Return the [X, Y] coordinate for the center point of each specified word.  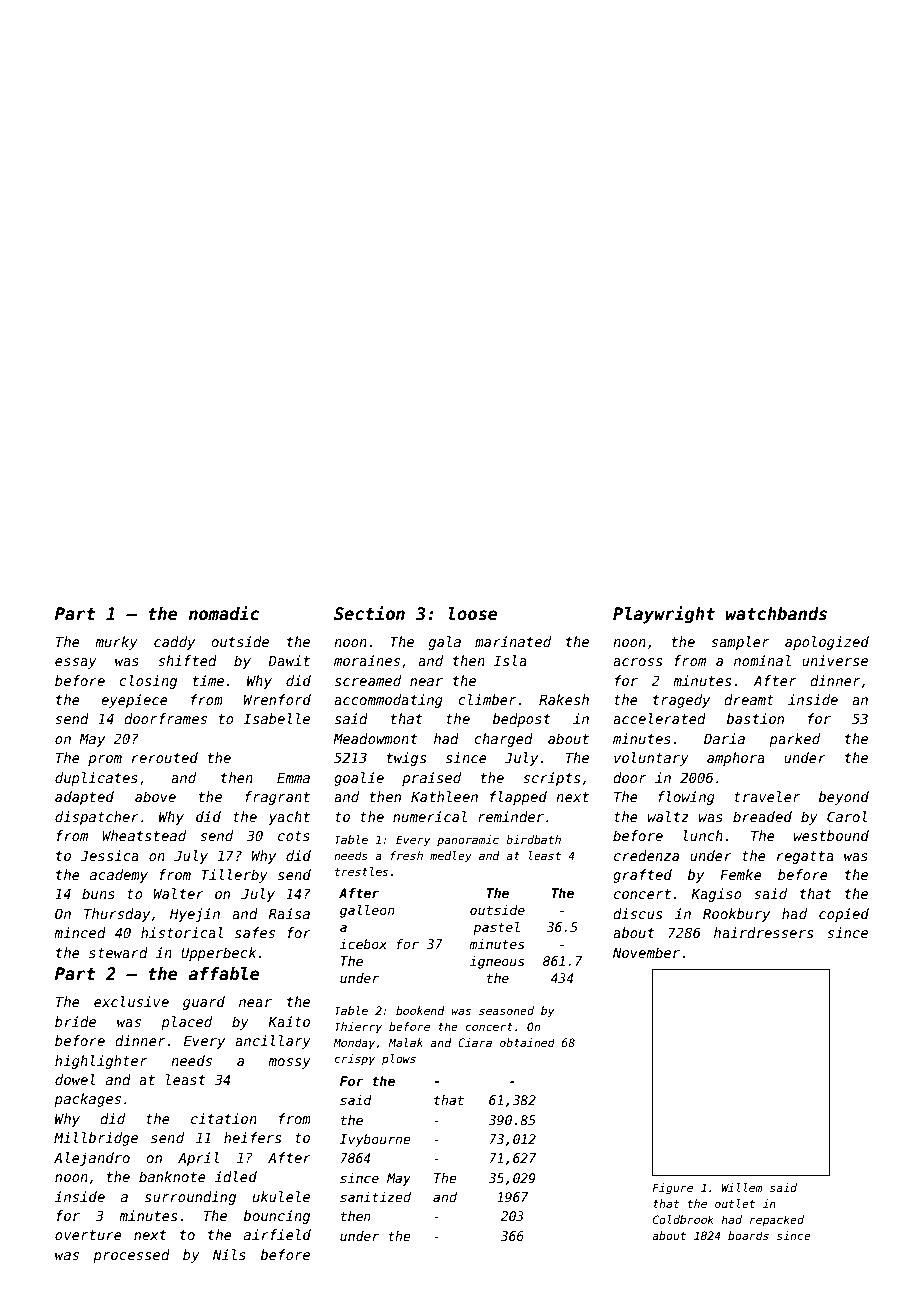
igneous [497, 962]
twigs [406, 759]
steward [118, 952]
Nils [229, 1254]
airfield [277, 1234]
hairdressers [763, 932]
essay [76, 663]
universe [835, 660]
